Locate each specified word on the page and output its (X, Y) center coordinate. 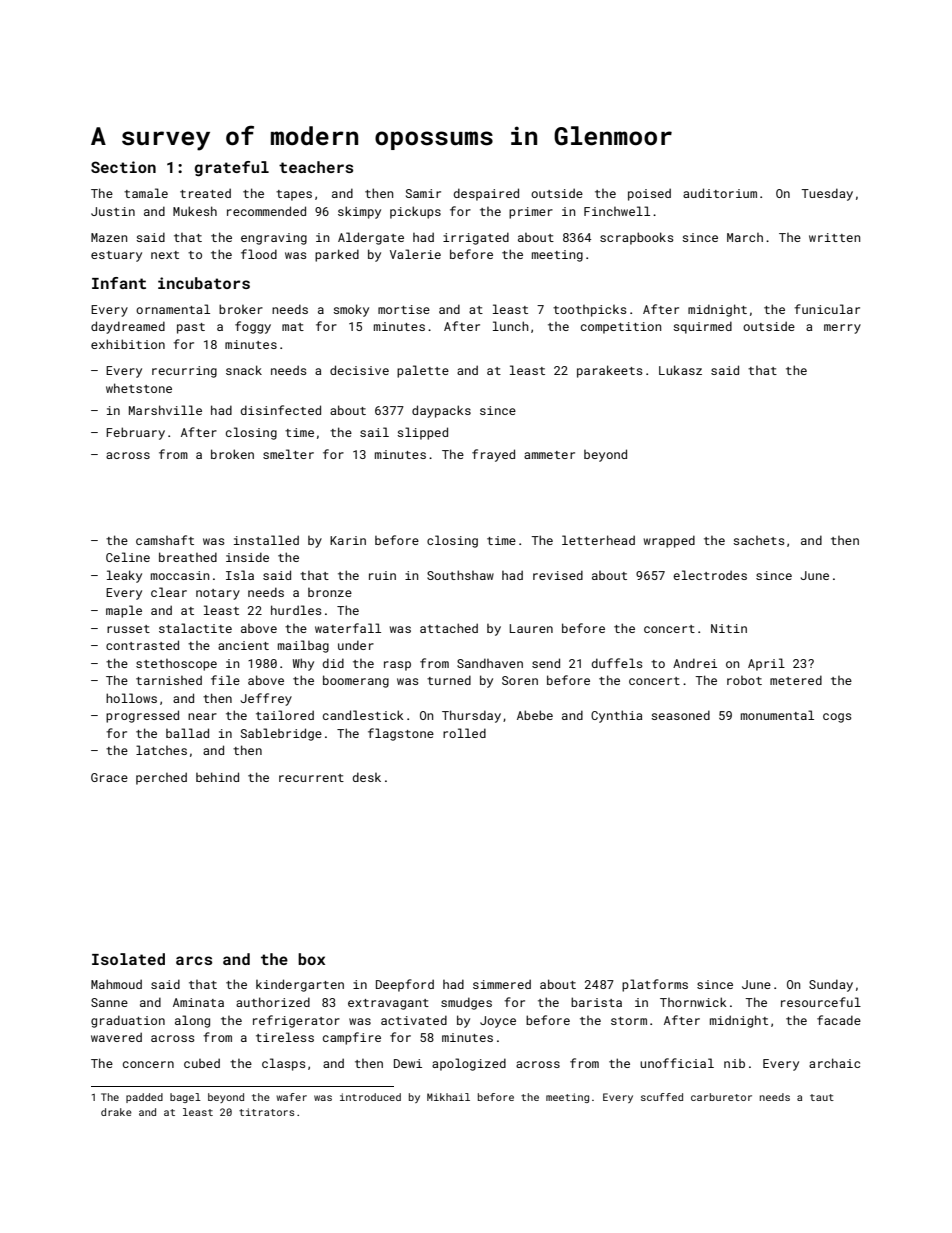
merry (842, 329)
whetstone (139, 388)
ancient (243, 645)
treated (205, 193)
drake (116, 1112)
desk (367, 777)
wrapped (669, 541)
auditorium (720, 193)
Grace (109, 777)
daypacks (441, 411)
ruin (382, 575)
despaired (486, 194)
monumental (777, 715)
